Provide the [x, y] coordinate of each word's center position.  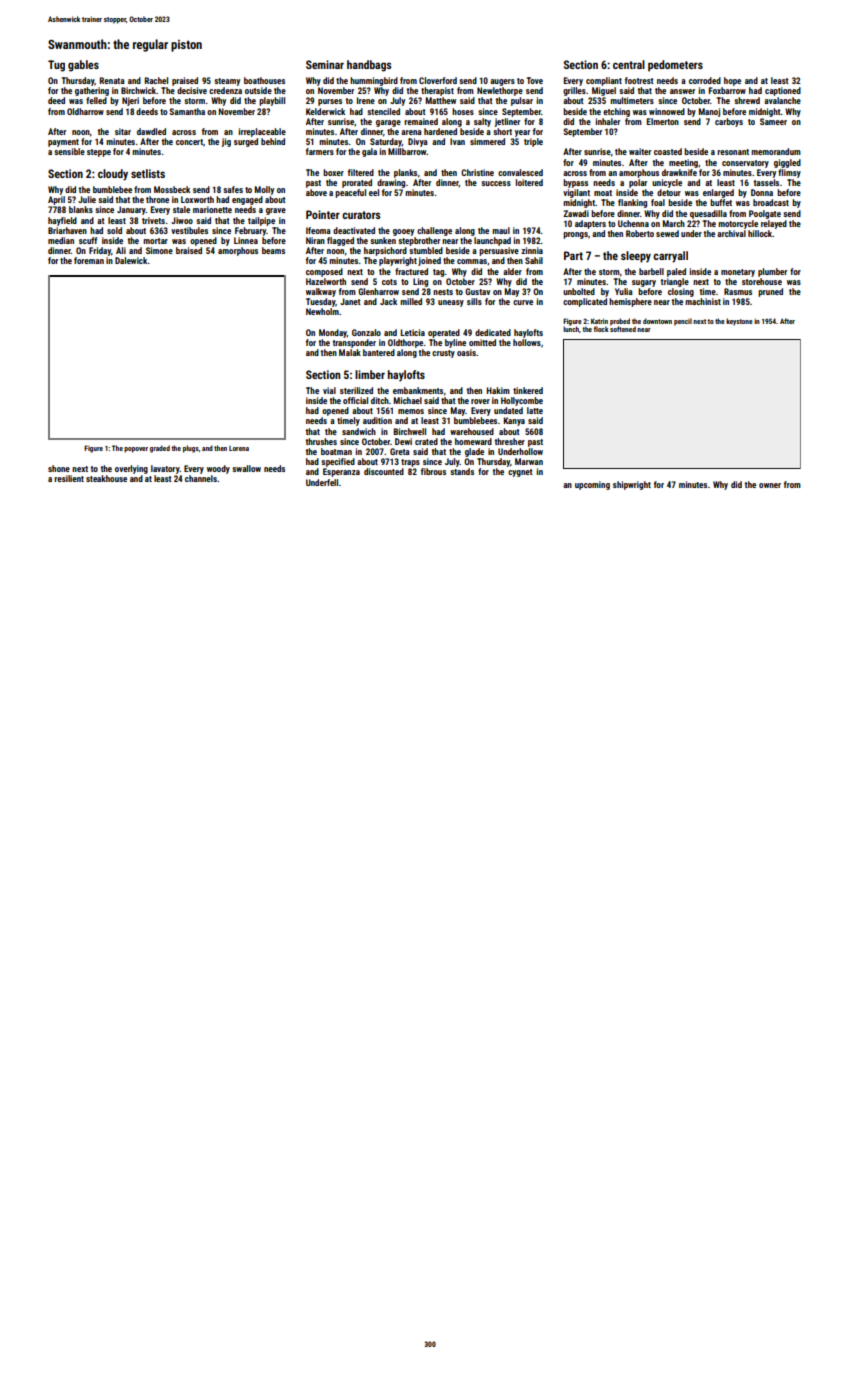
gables [83, 66]
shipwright [632, 485]
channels [201, 478]
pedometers [675, 66]
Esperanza [341, 472]
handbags [369, 66]
